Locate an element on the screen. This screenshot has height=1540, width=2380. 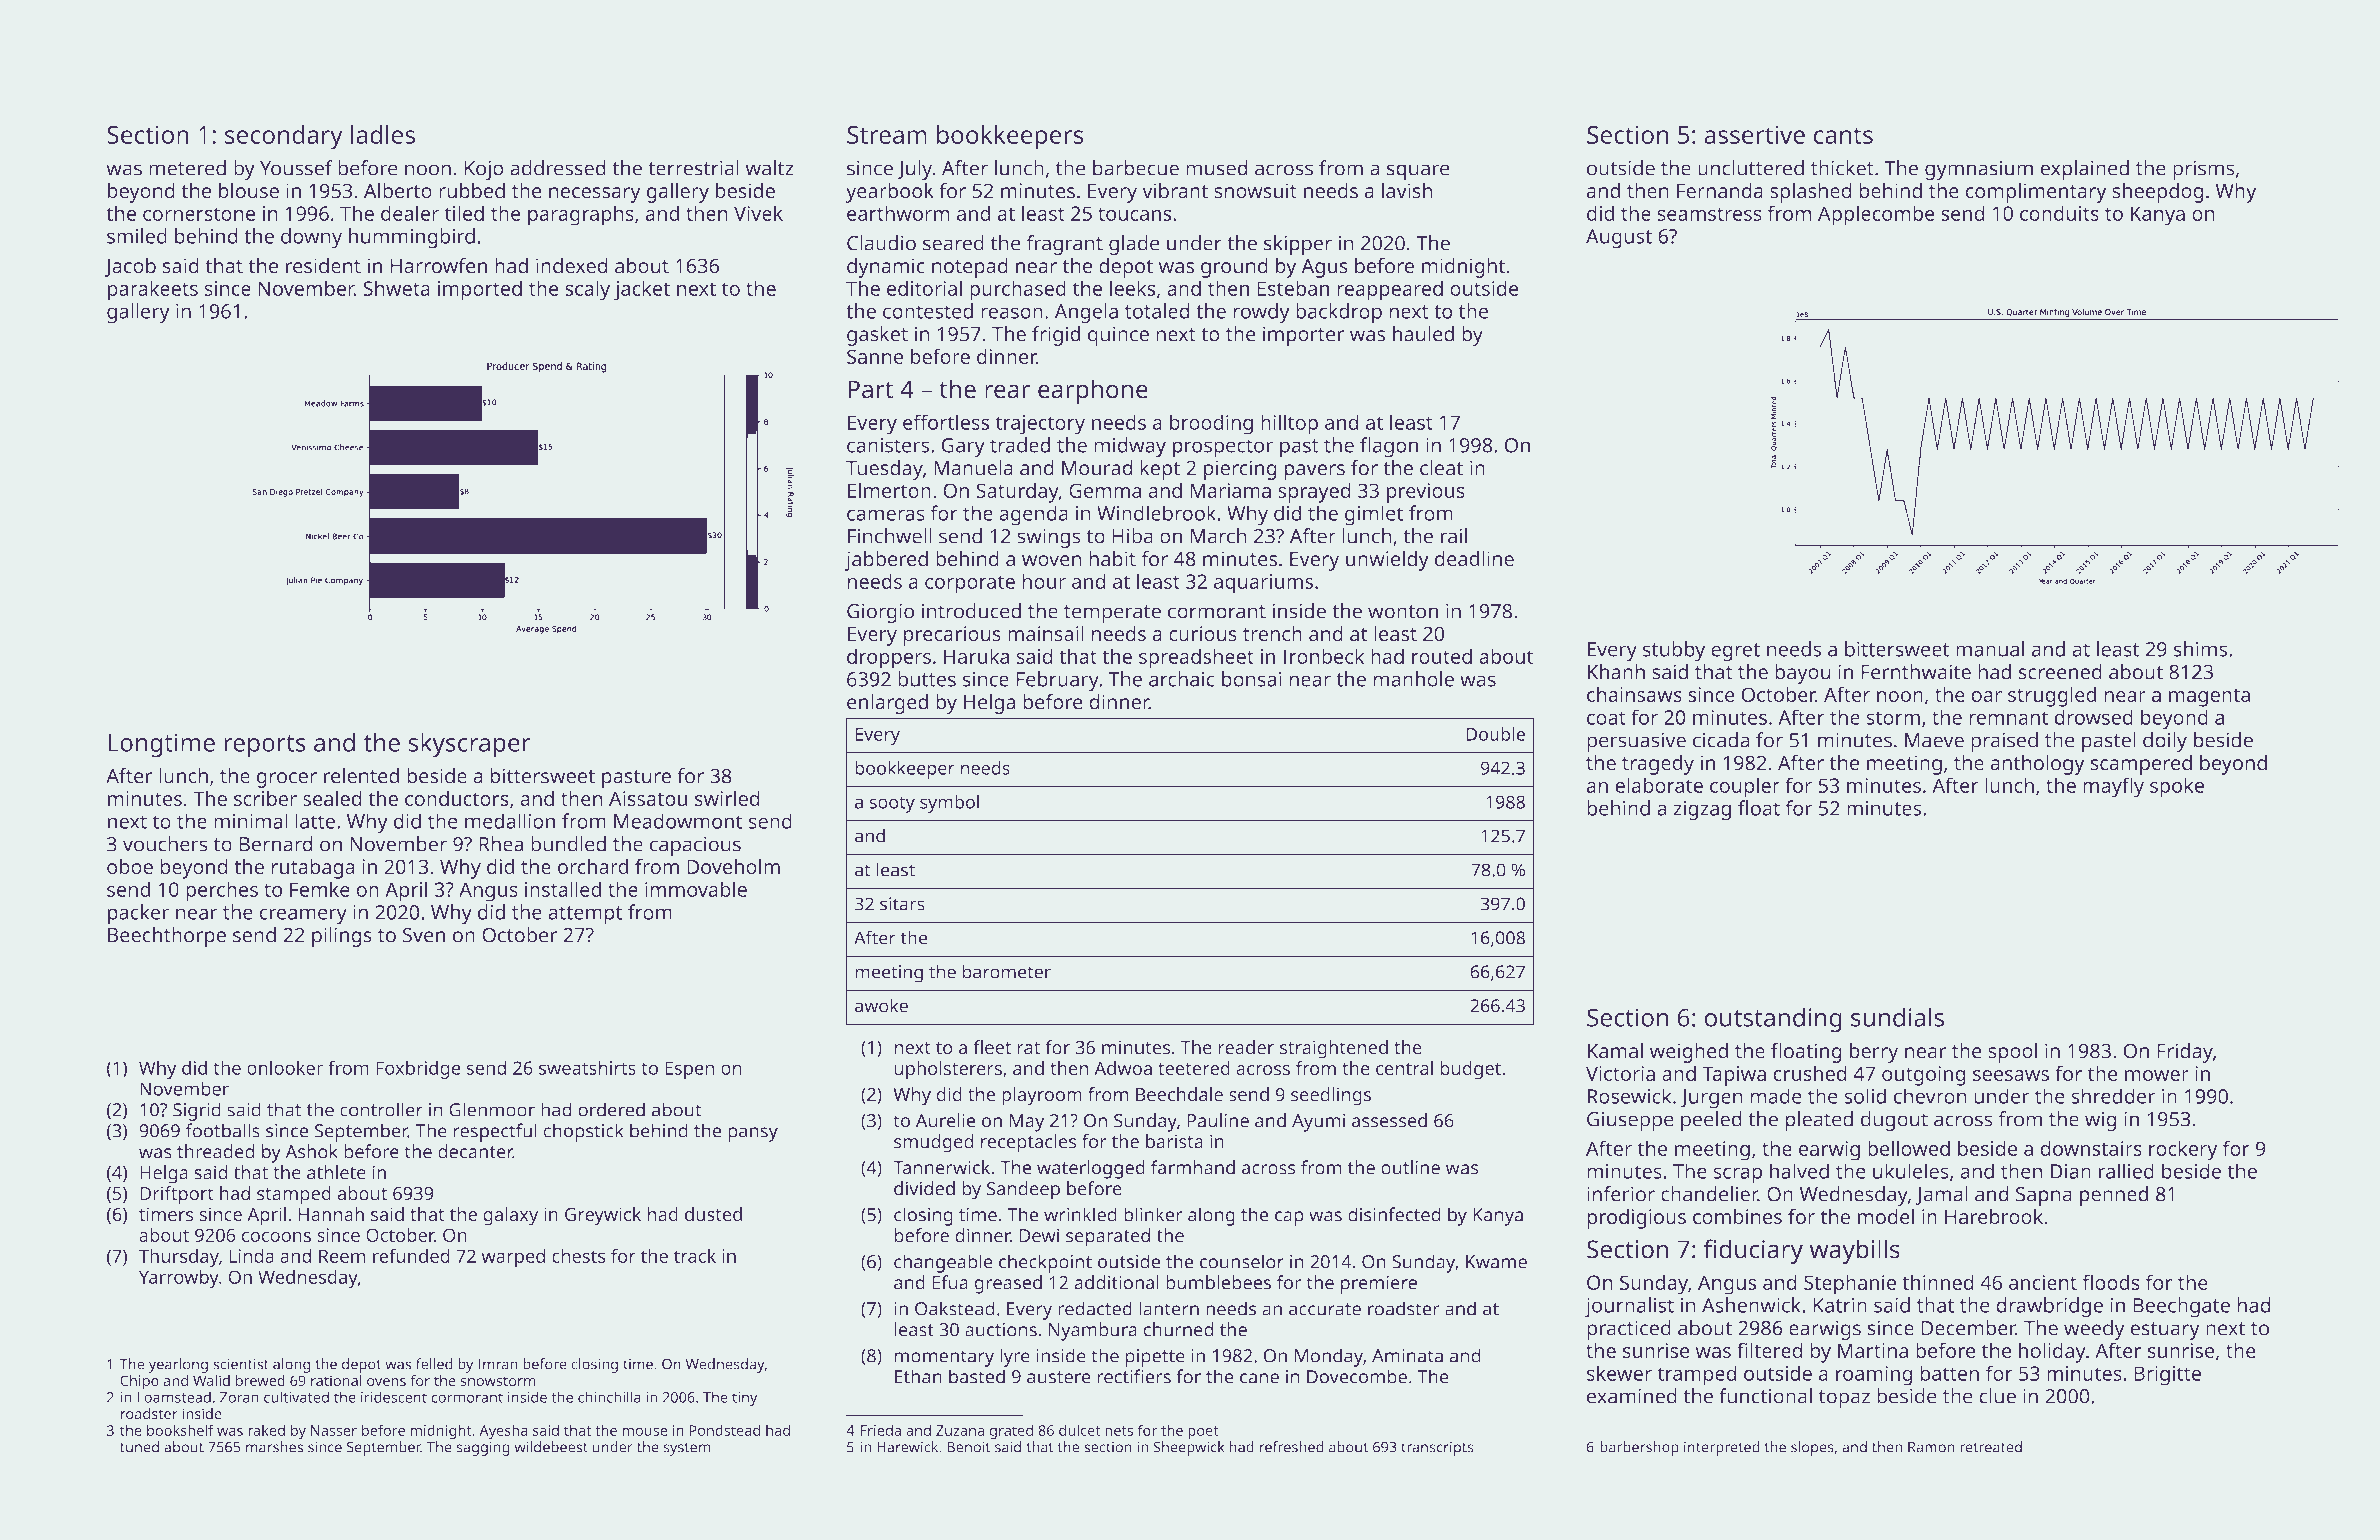
attempt is located at coordinates (585, 915).
